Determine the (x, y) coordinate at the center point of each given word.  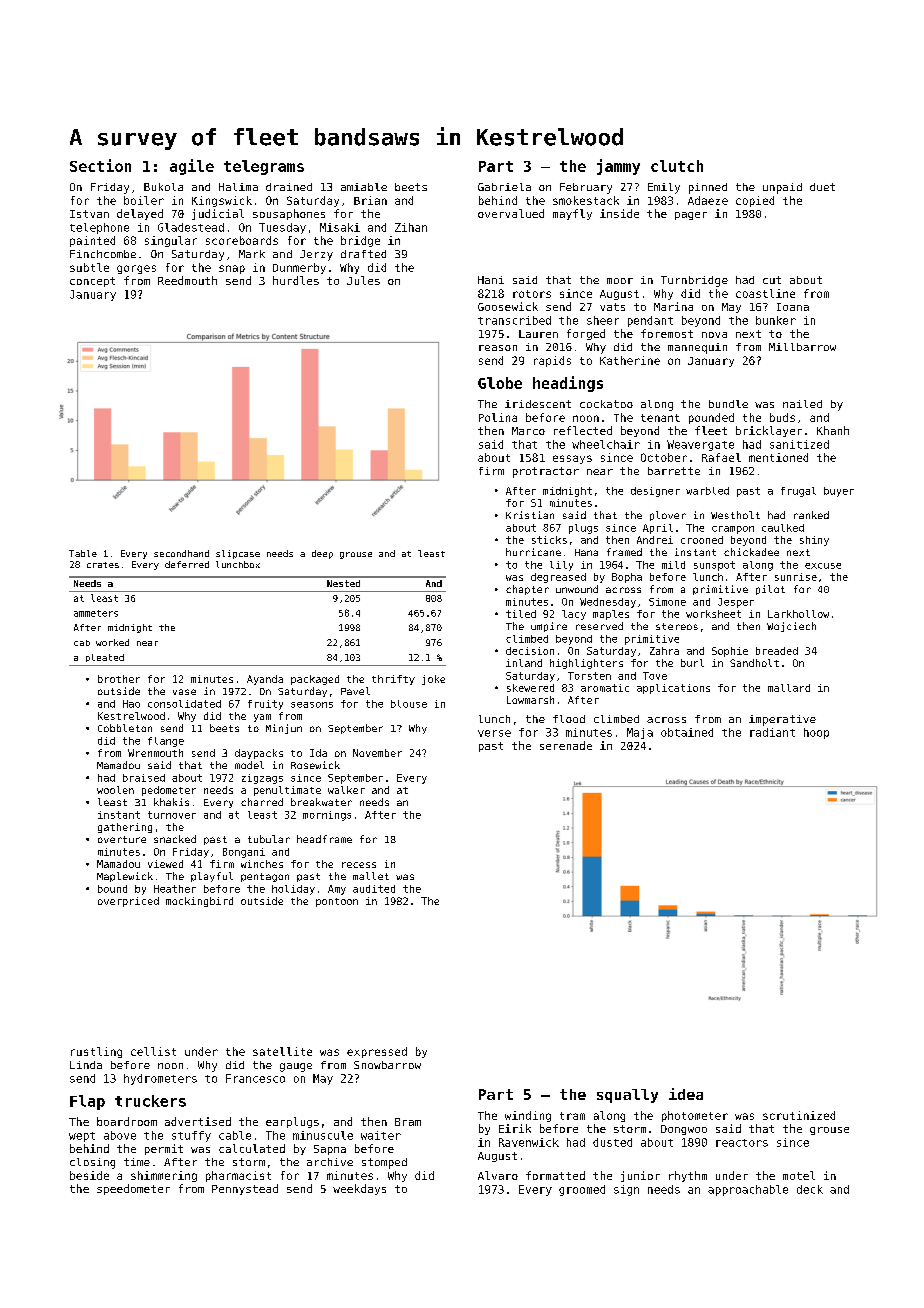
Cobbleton (125, 728)
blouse (409, 704)
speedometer (133, 1189)
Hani (491, 280)
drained (289, 187)
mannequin (697, 348)
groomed (582, 1190)
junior (640, 1176)
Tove (655, 676)
